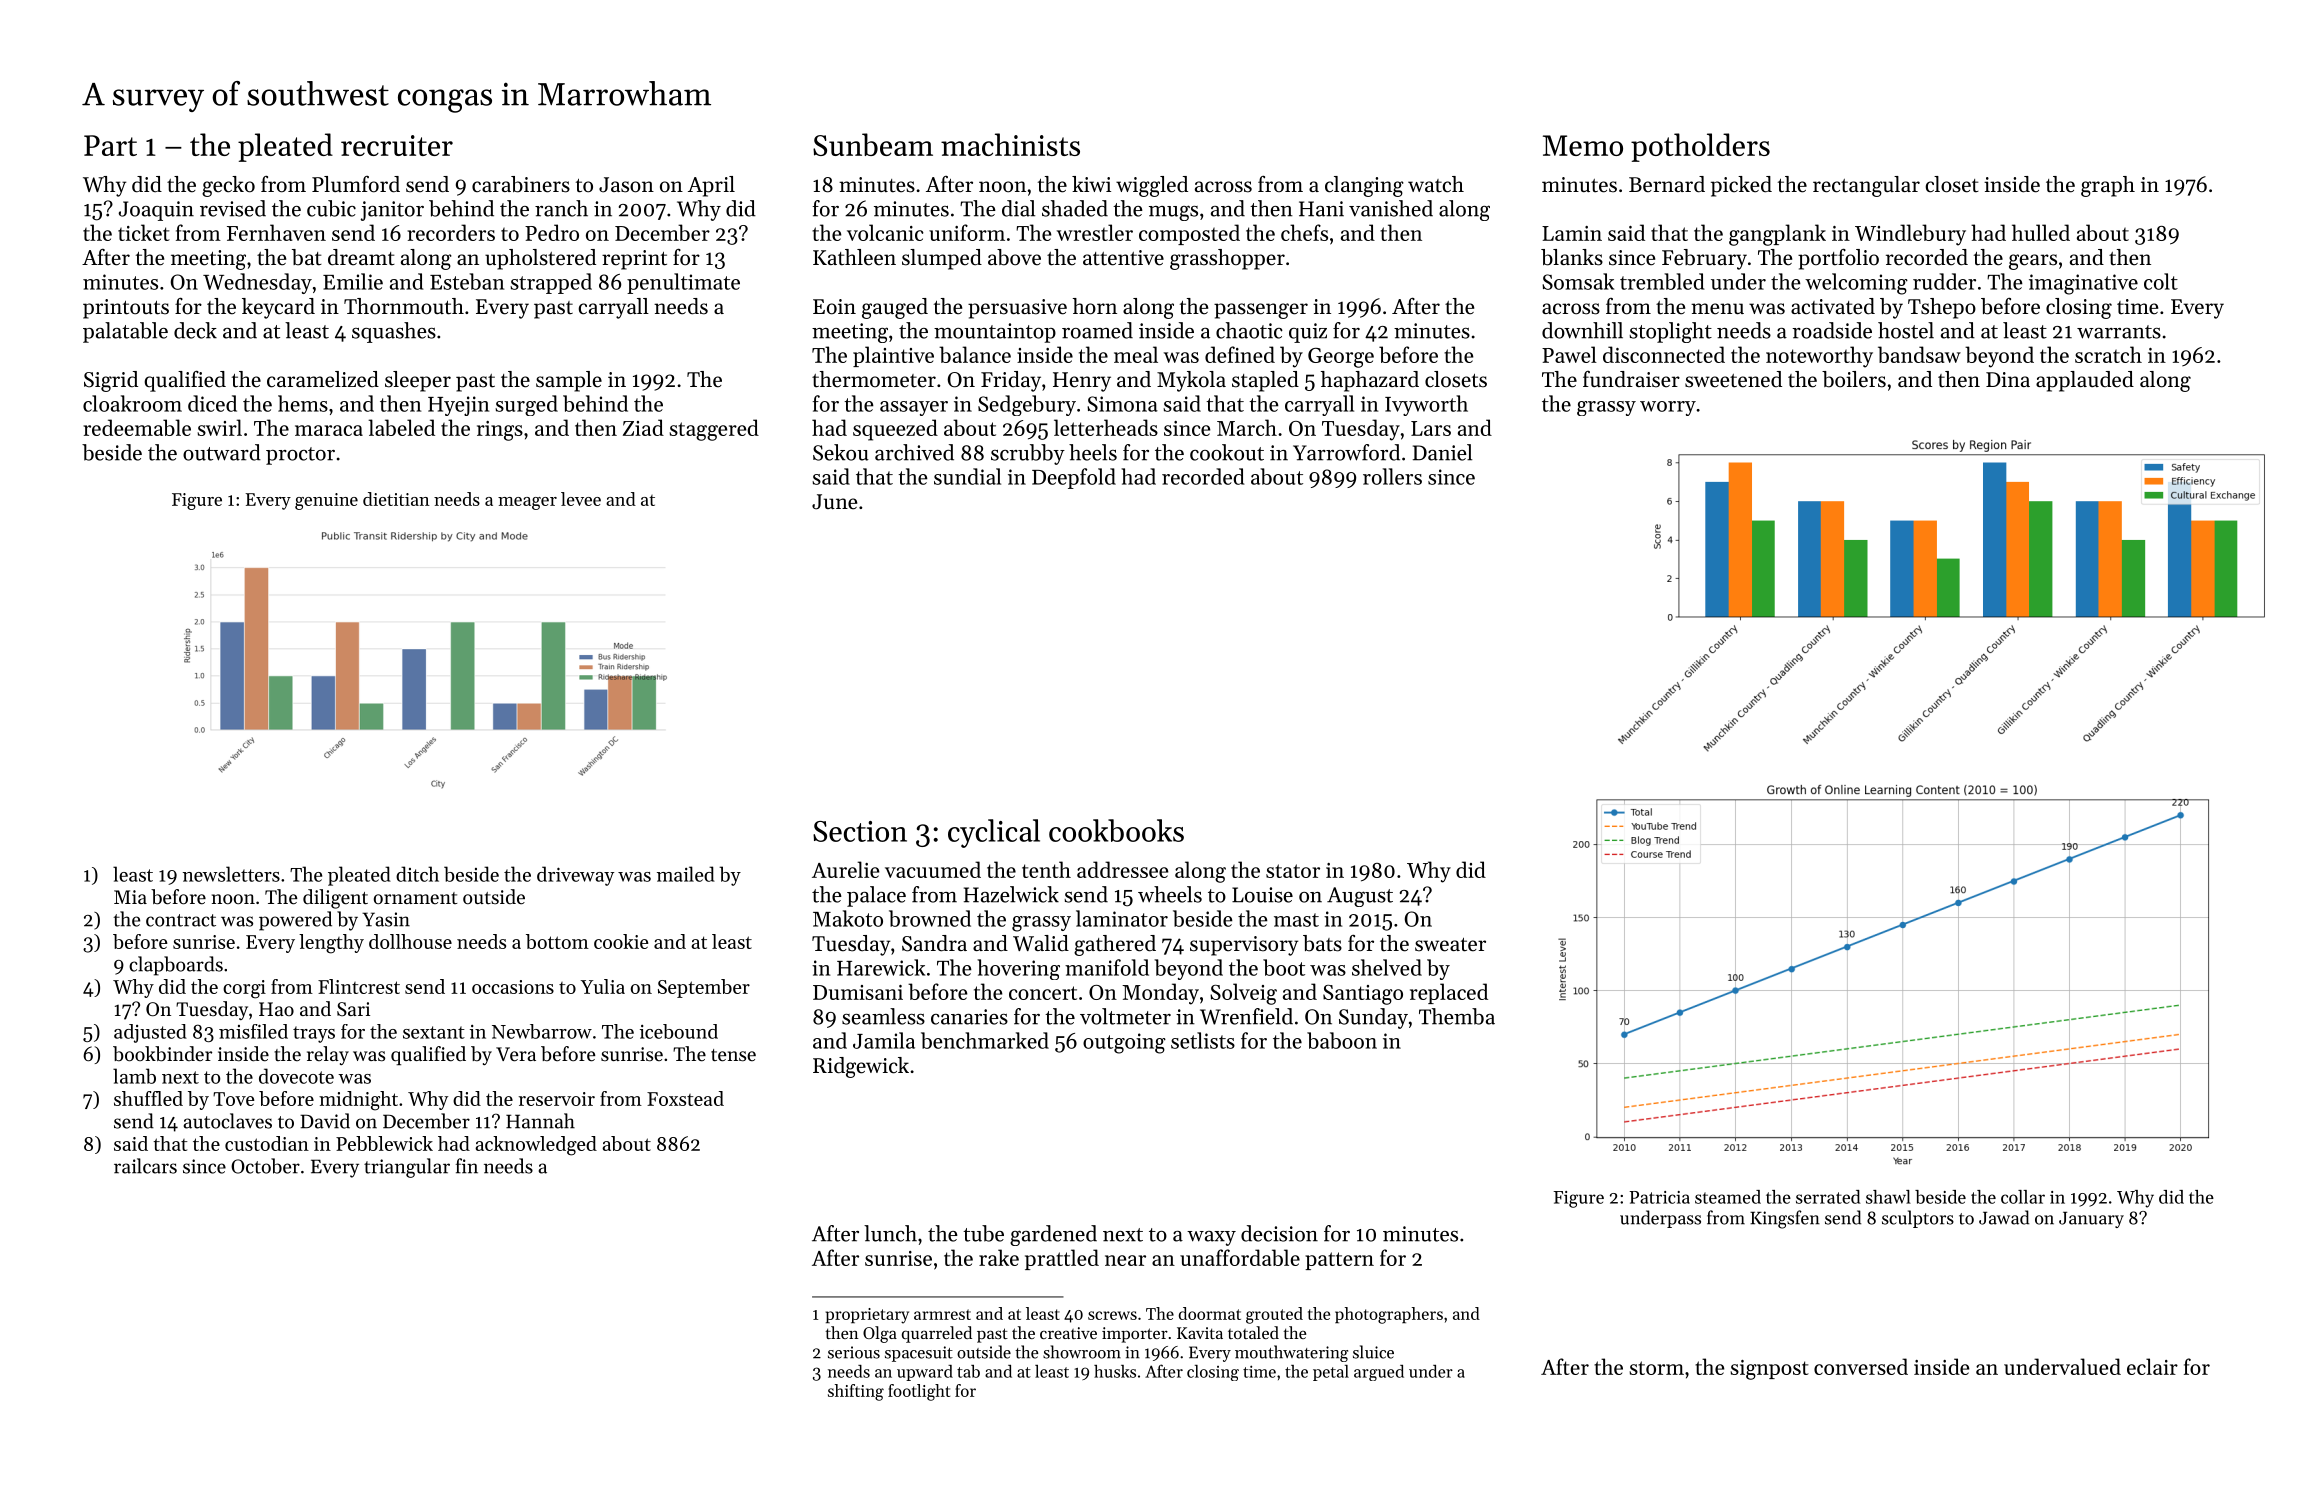 This screenshot has height=1493, width=2308. Describe the element at coordinates (1010, 144) in the screenshot. I see `machinists` at that location.
